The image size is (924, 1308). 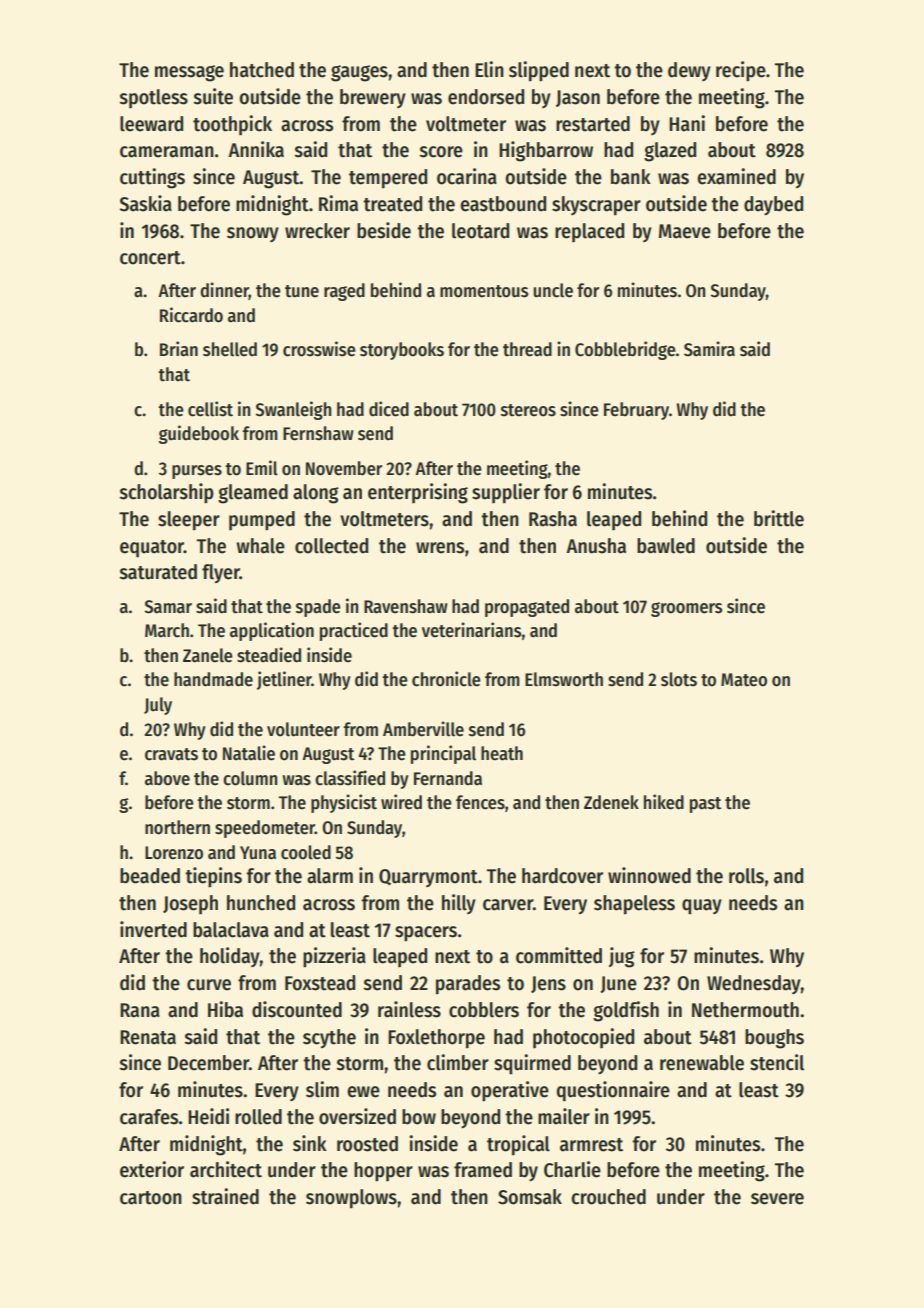 What do you see at coordinates (384, 230) in the screenshot?
I see `beside` at bounding box center [384, 230].
